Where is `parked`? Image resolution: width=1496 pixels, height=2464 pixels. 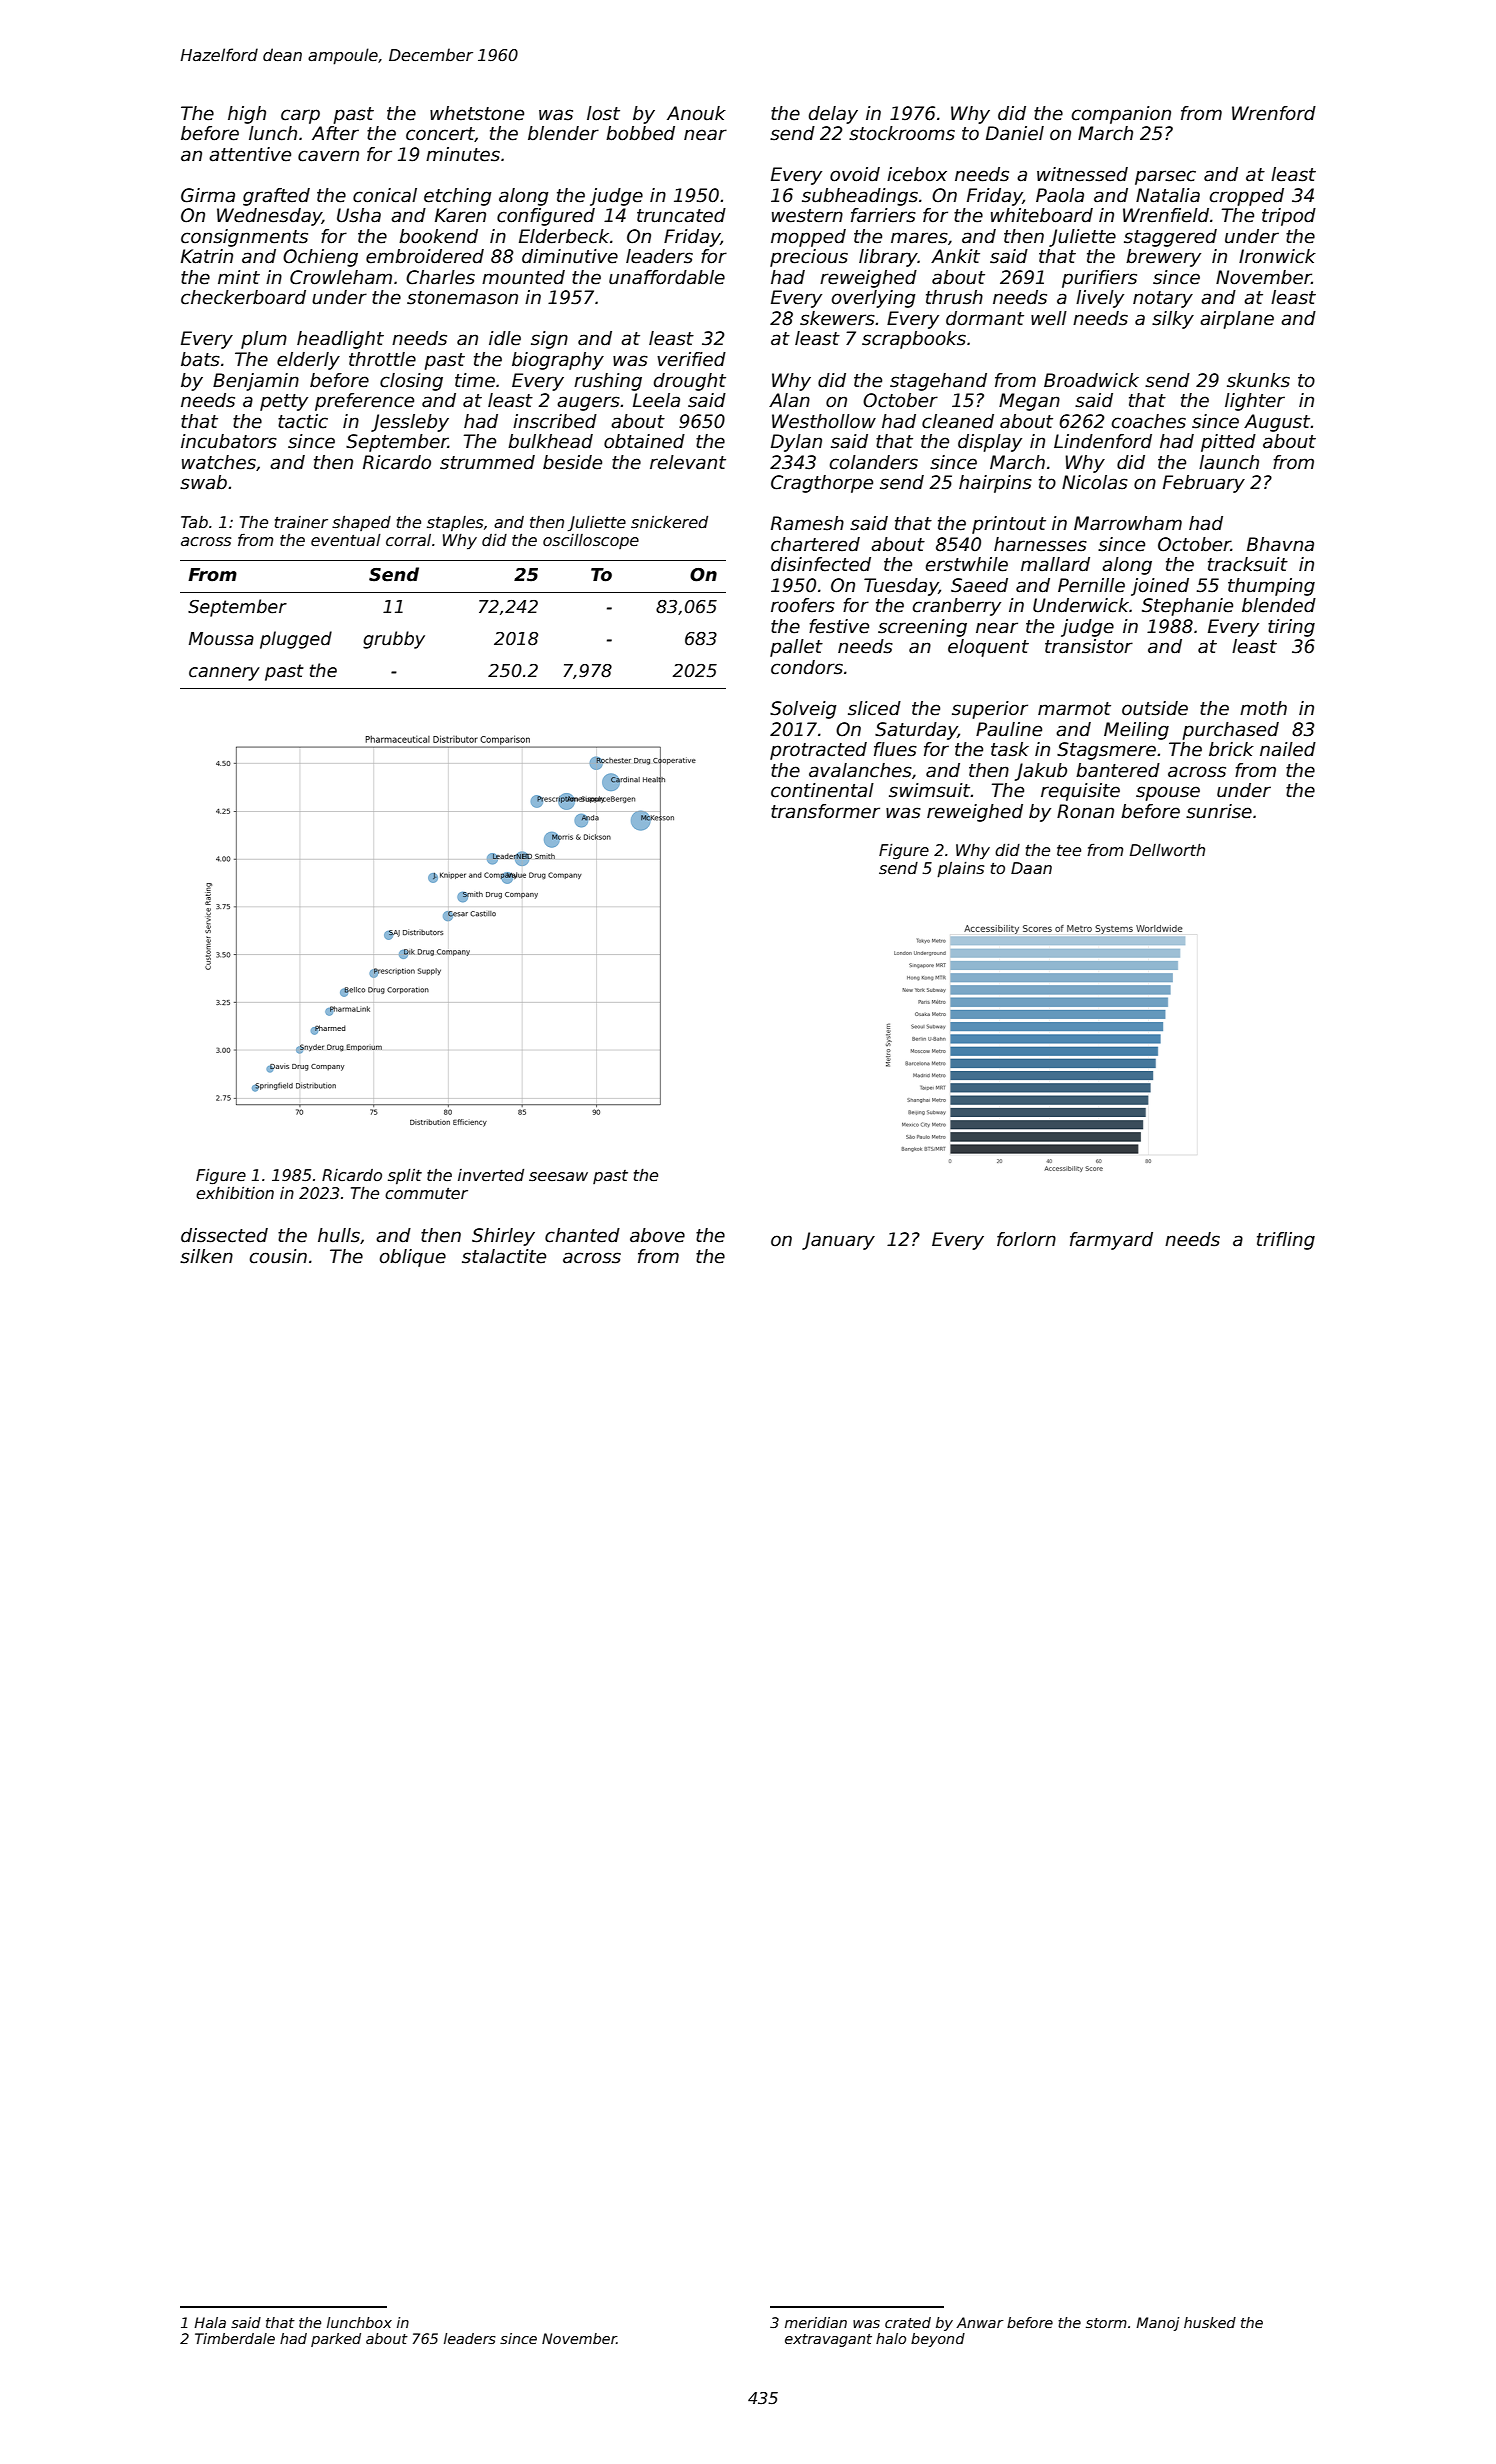
parked is located at coordinates (336, 2340).
